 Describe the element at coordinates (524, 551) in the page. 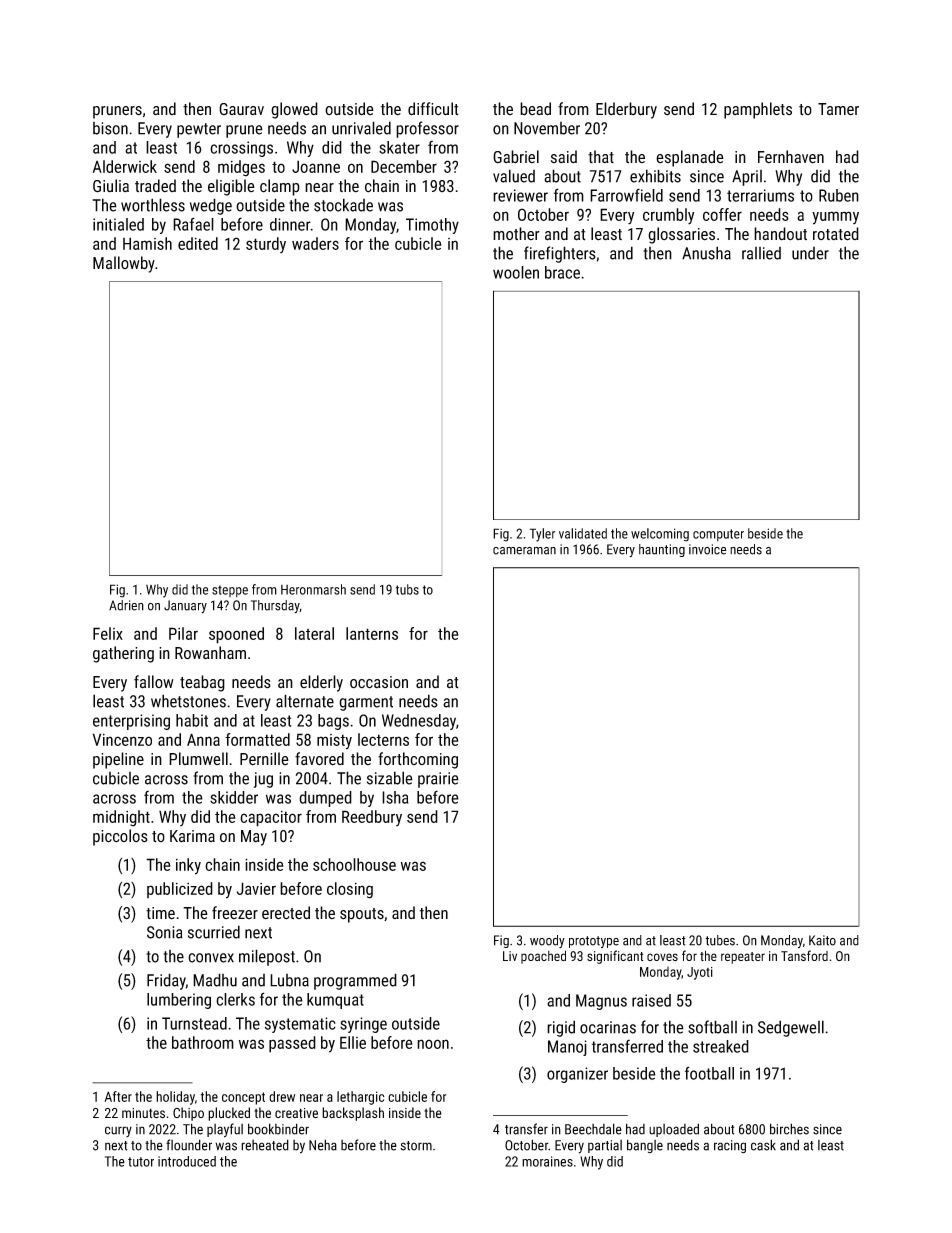

I see `cameraman` at that location.
